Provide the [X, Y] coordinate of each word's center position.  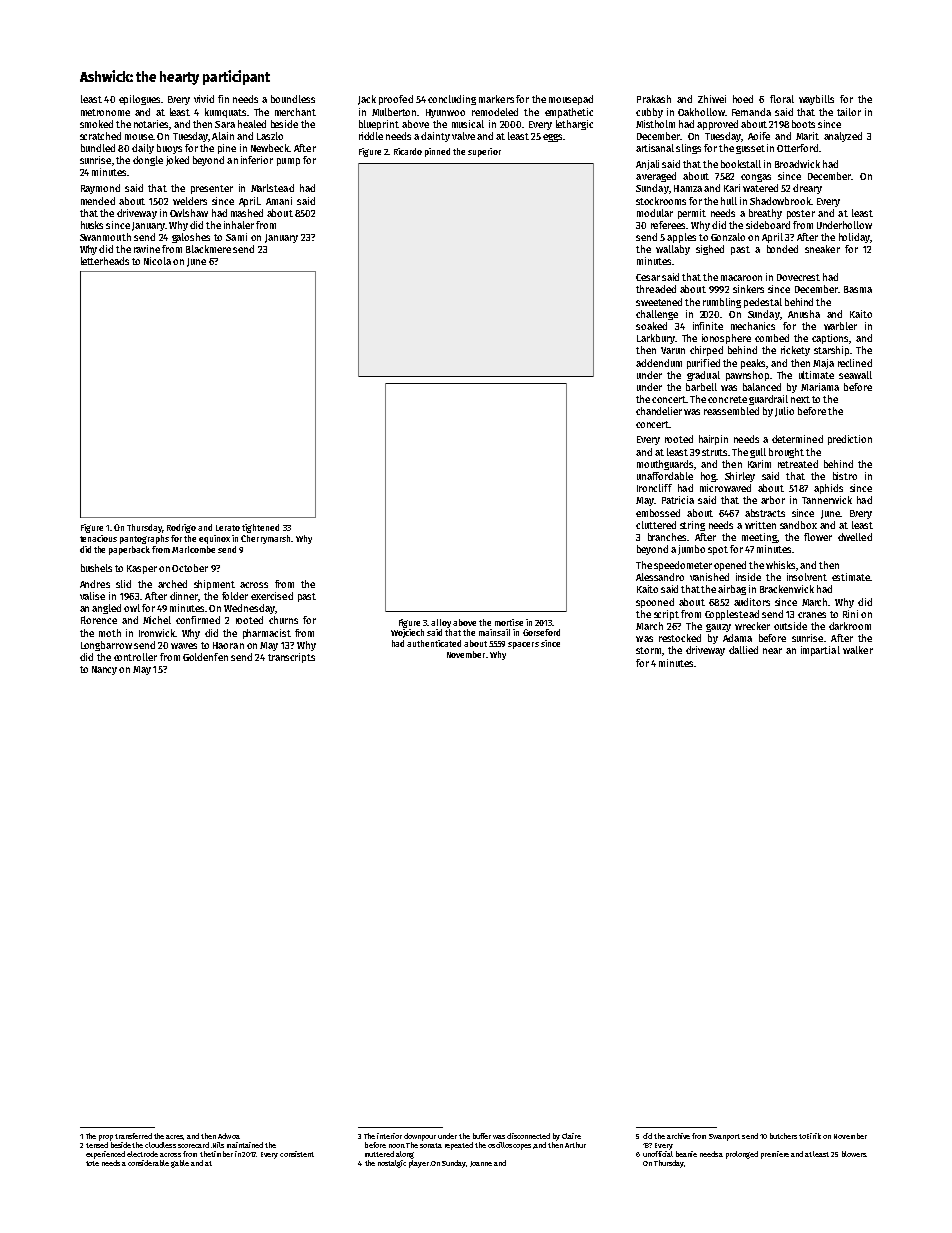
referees [668, 225]
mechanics [753, 326]
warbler [840, 326]
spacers [523, 645]
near [772, 651]
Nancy [104, 670]
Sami [236, 237]
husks [92, 225]
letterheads [105, 261]
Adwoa [229, 1136]
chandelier [659, 411]
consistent [297, 1154]
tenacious [98, 538]
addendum [659, 363]
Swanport [724, 1137]
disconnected [528, 1136]
